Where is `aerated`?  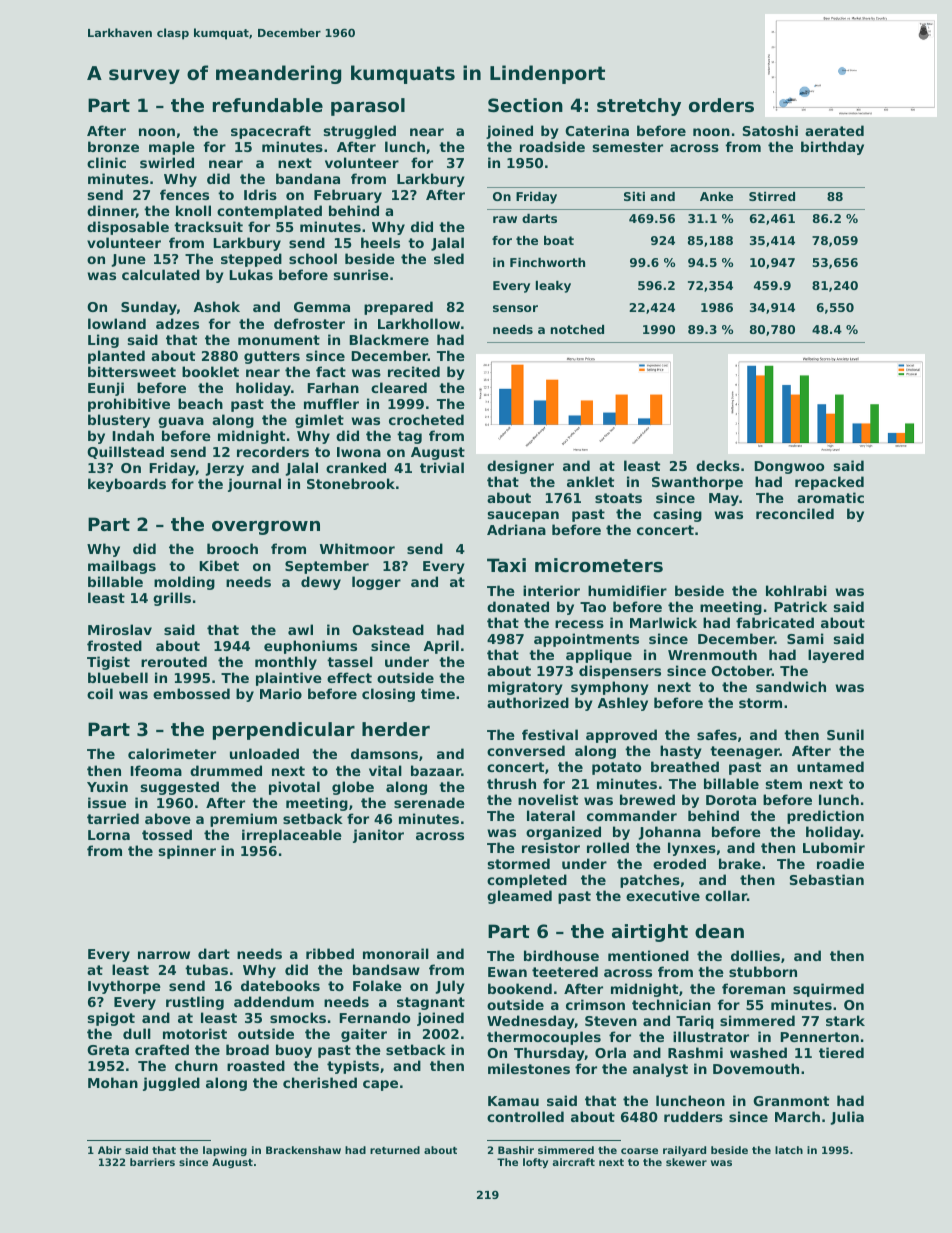
aerated is located at coordinates (834, 130).
